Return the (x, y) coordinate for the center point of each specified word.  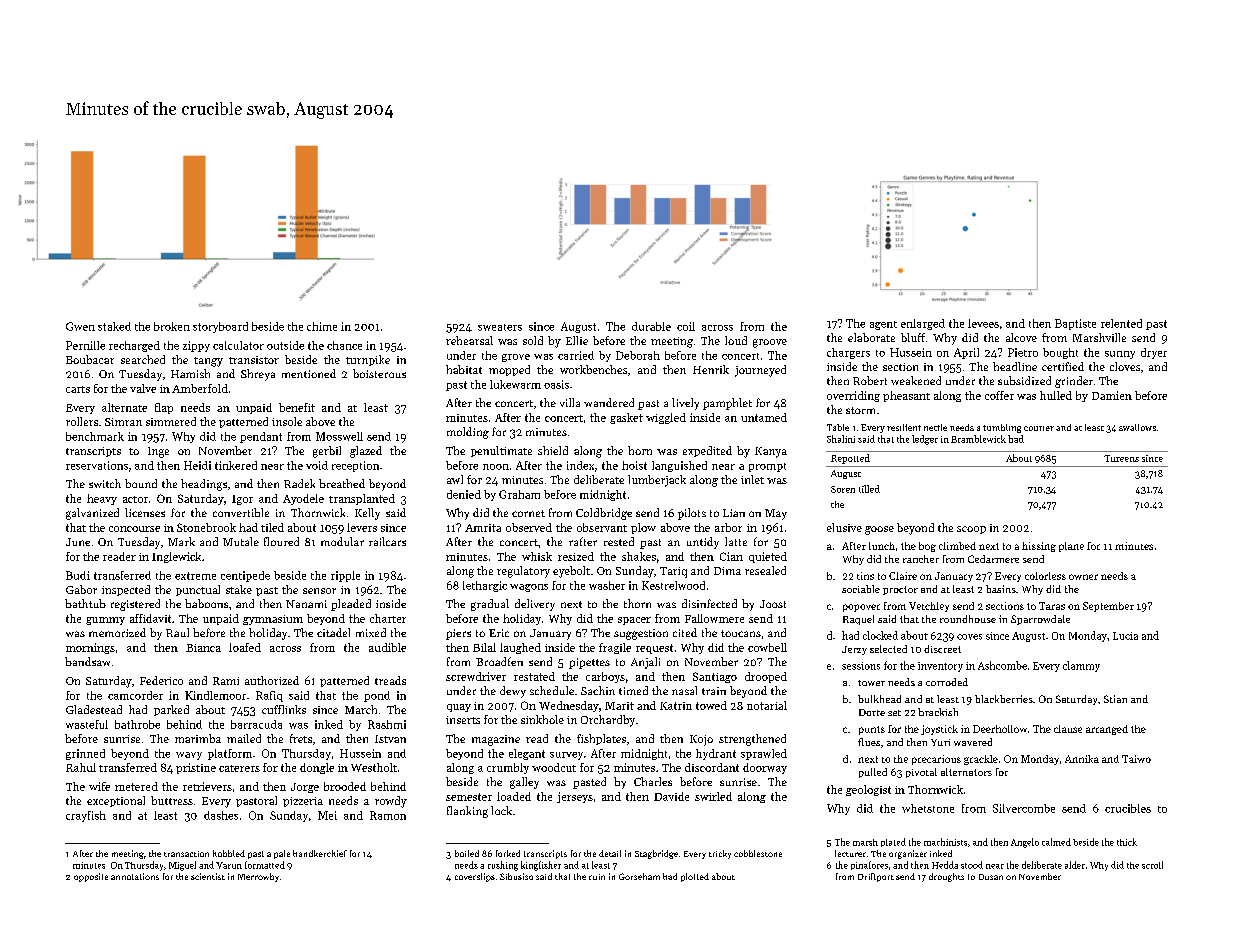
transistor (254, 360)
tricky (720, 854)
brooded (345, 786)
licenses (145, 512)
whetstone (928, 808)
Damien (1112, 395)
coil (686, 326)
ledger (925, 440)
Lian (734, 513)
